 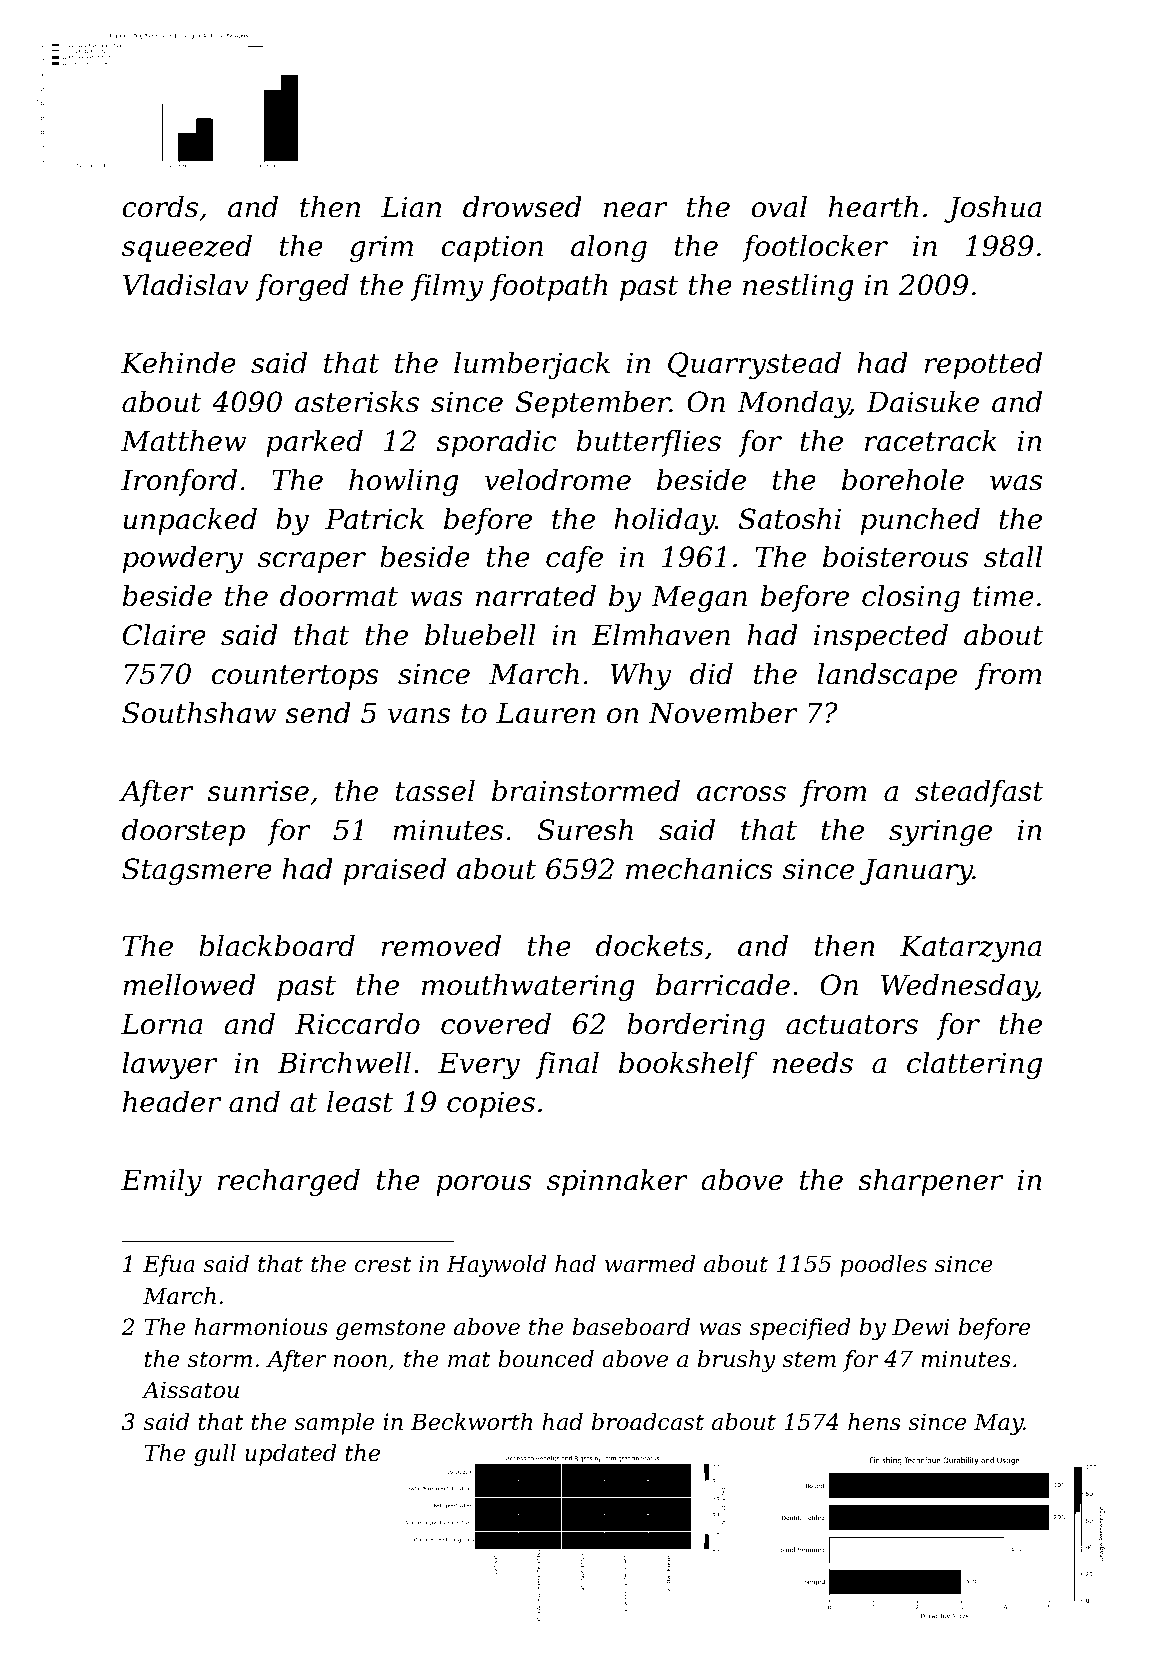 I want to click on Satoshi, so click(x=790, y=519).
